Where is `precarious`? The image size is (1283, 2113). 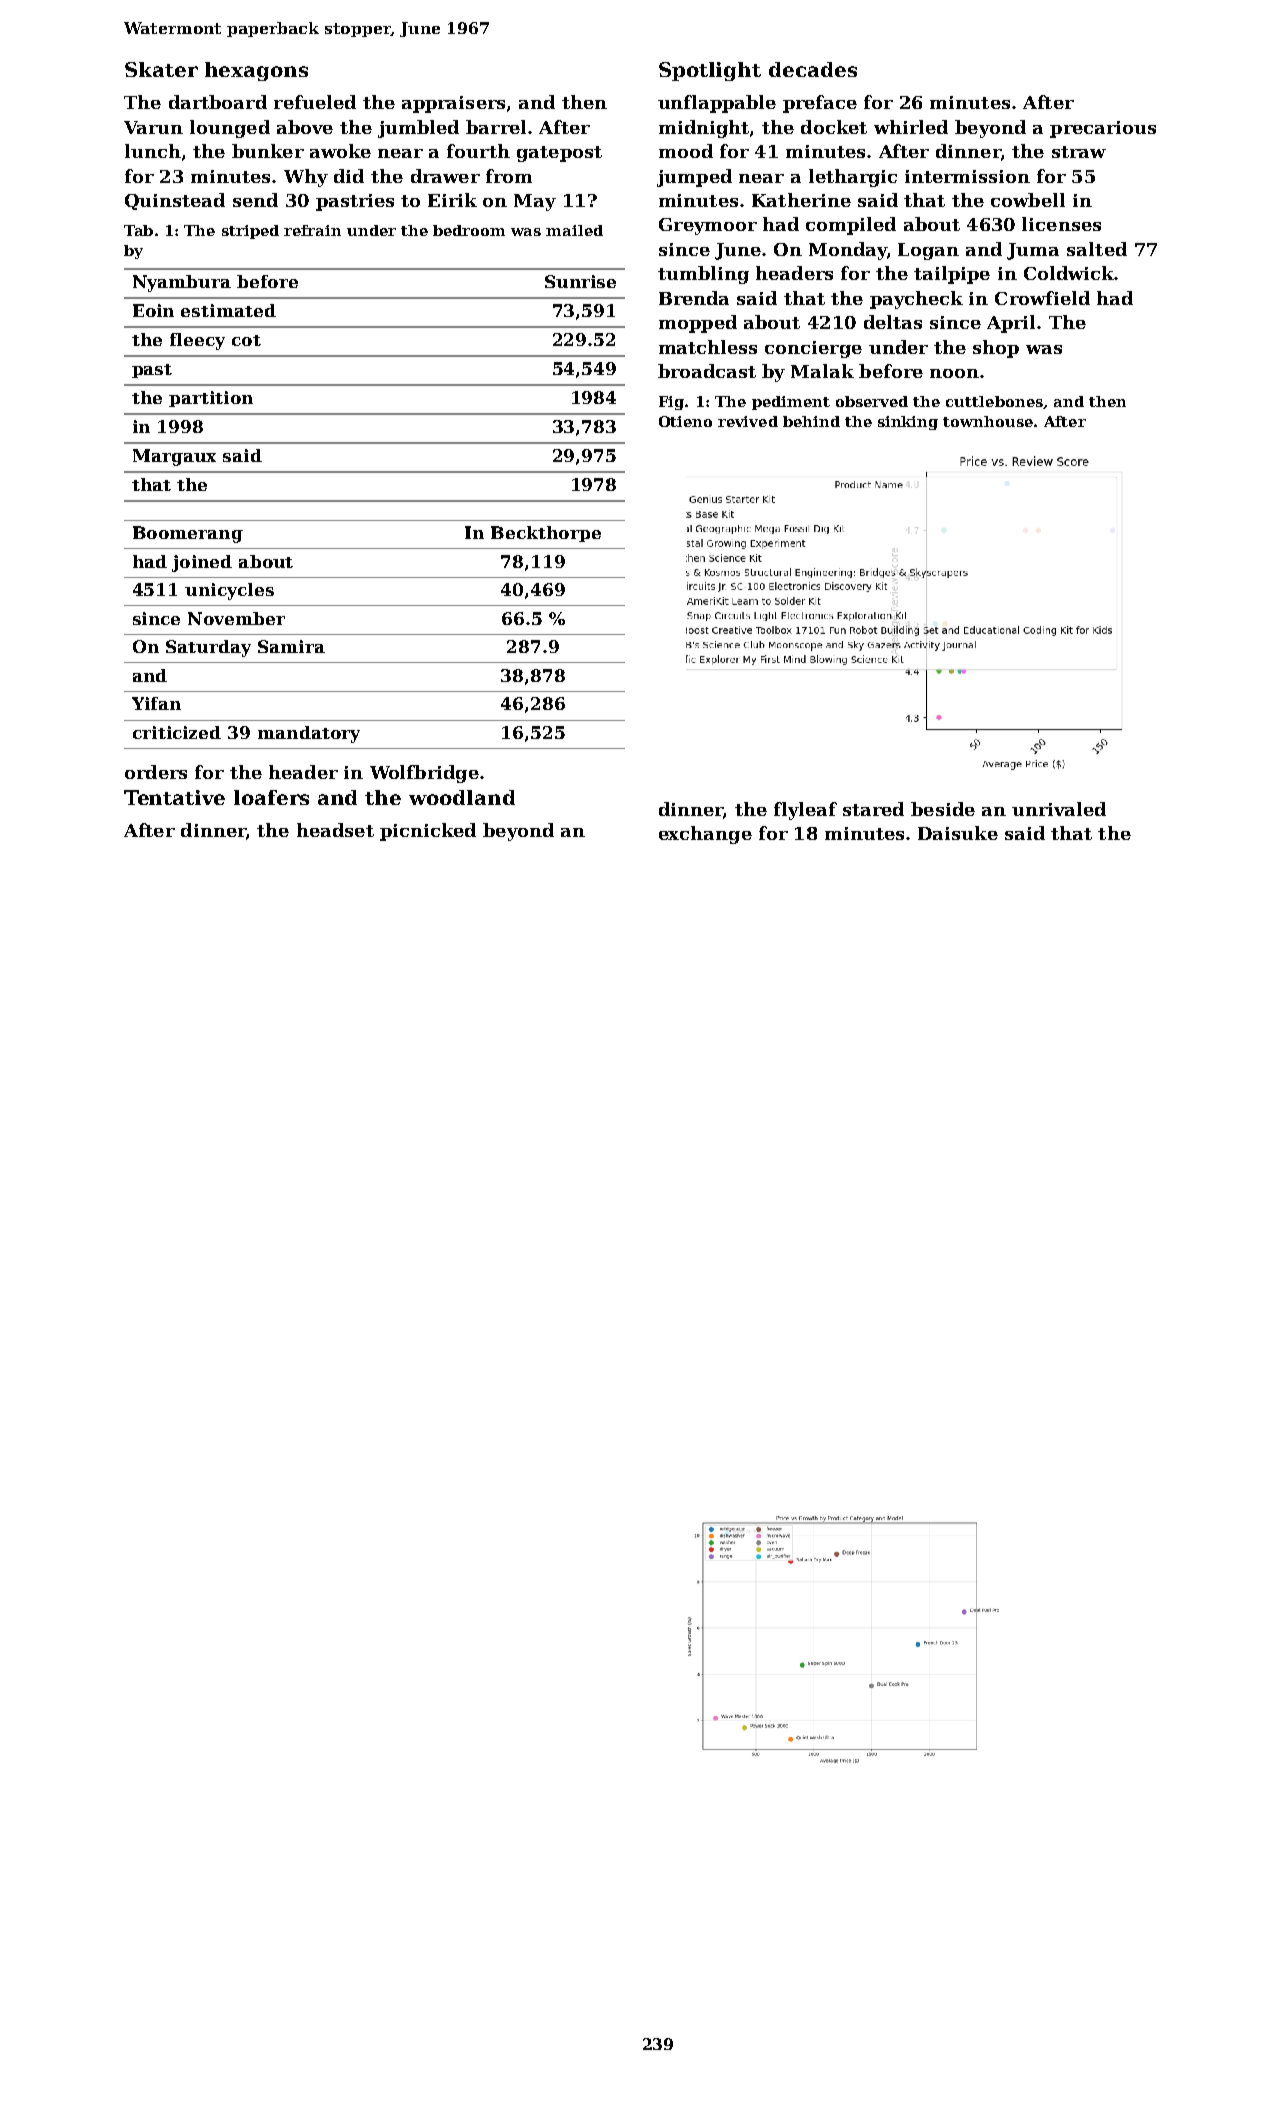
precarious is located at coordinates (1103, 129).
